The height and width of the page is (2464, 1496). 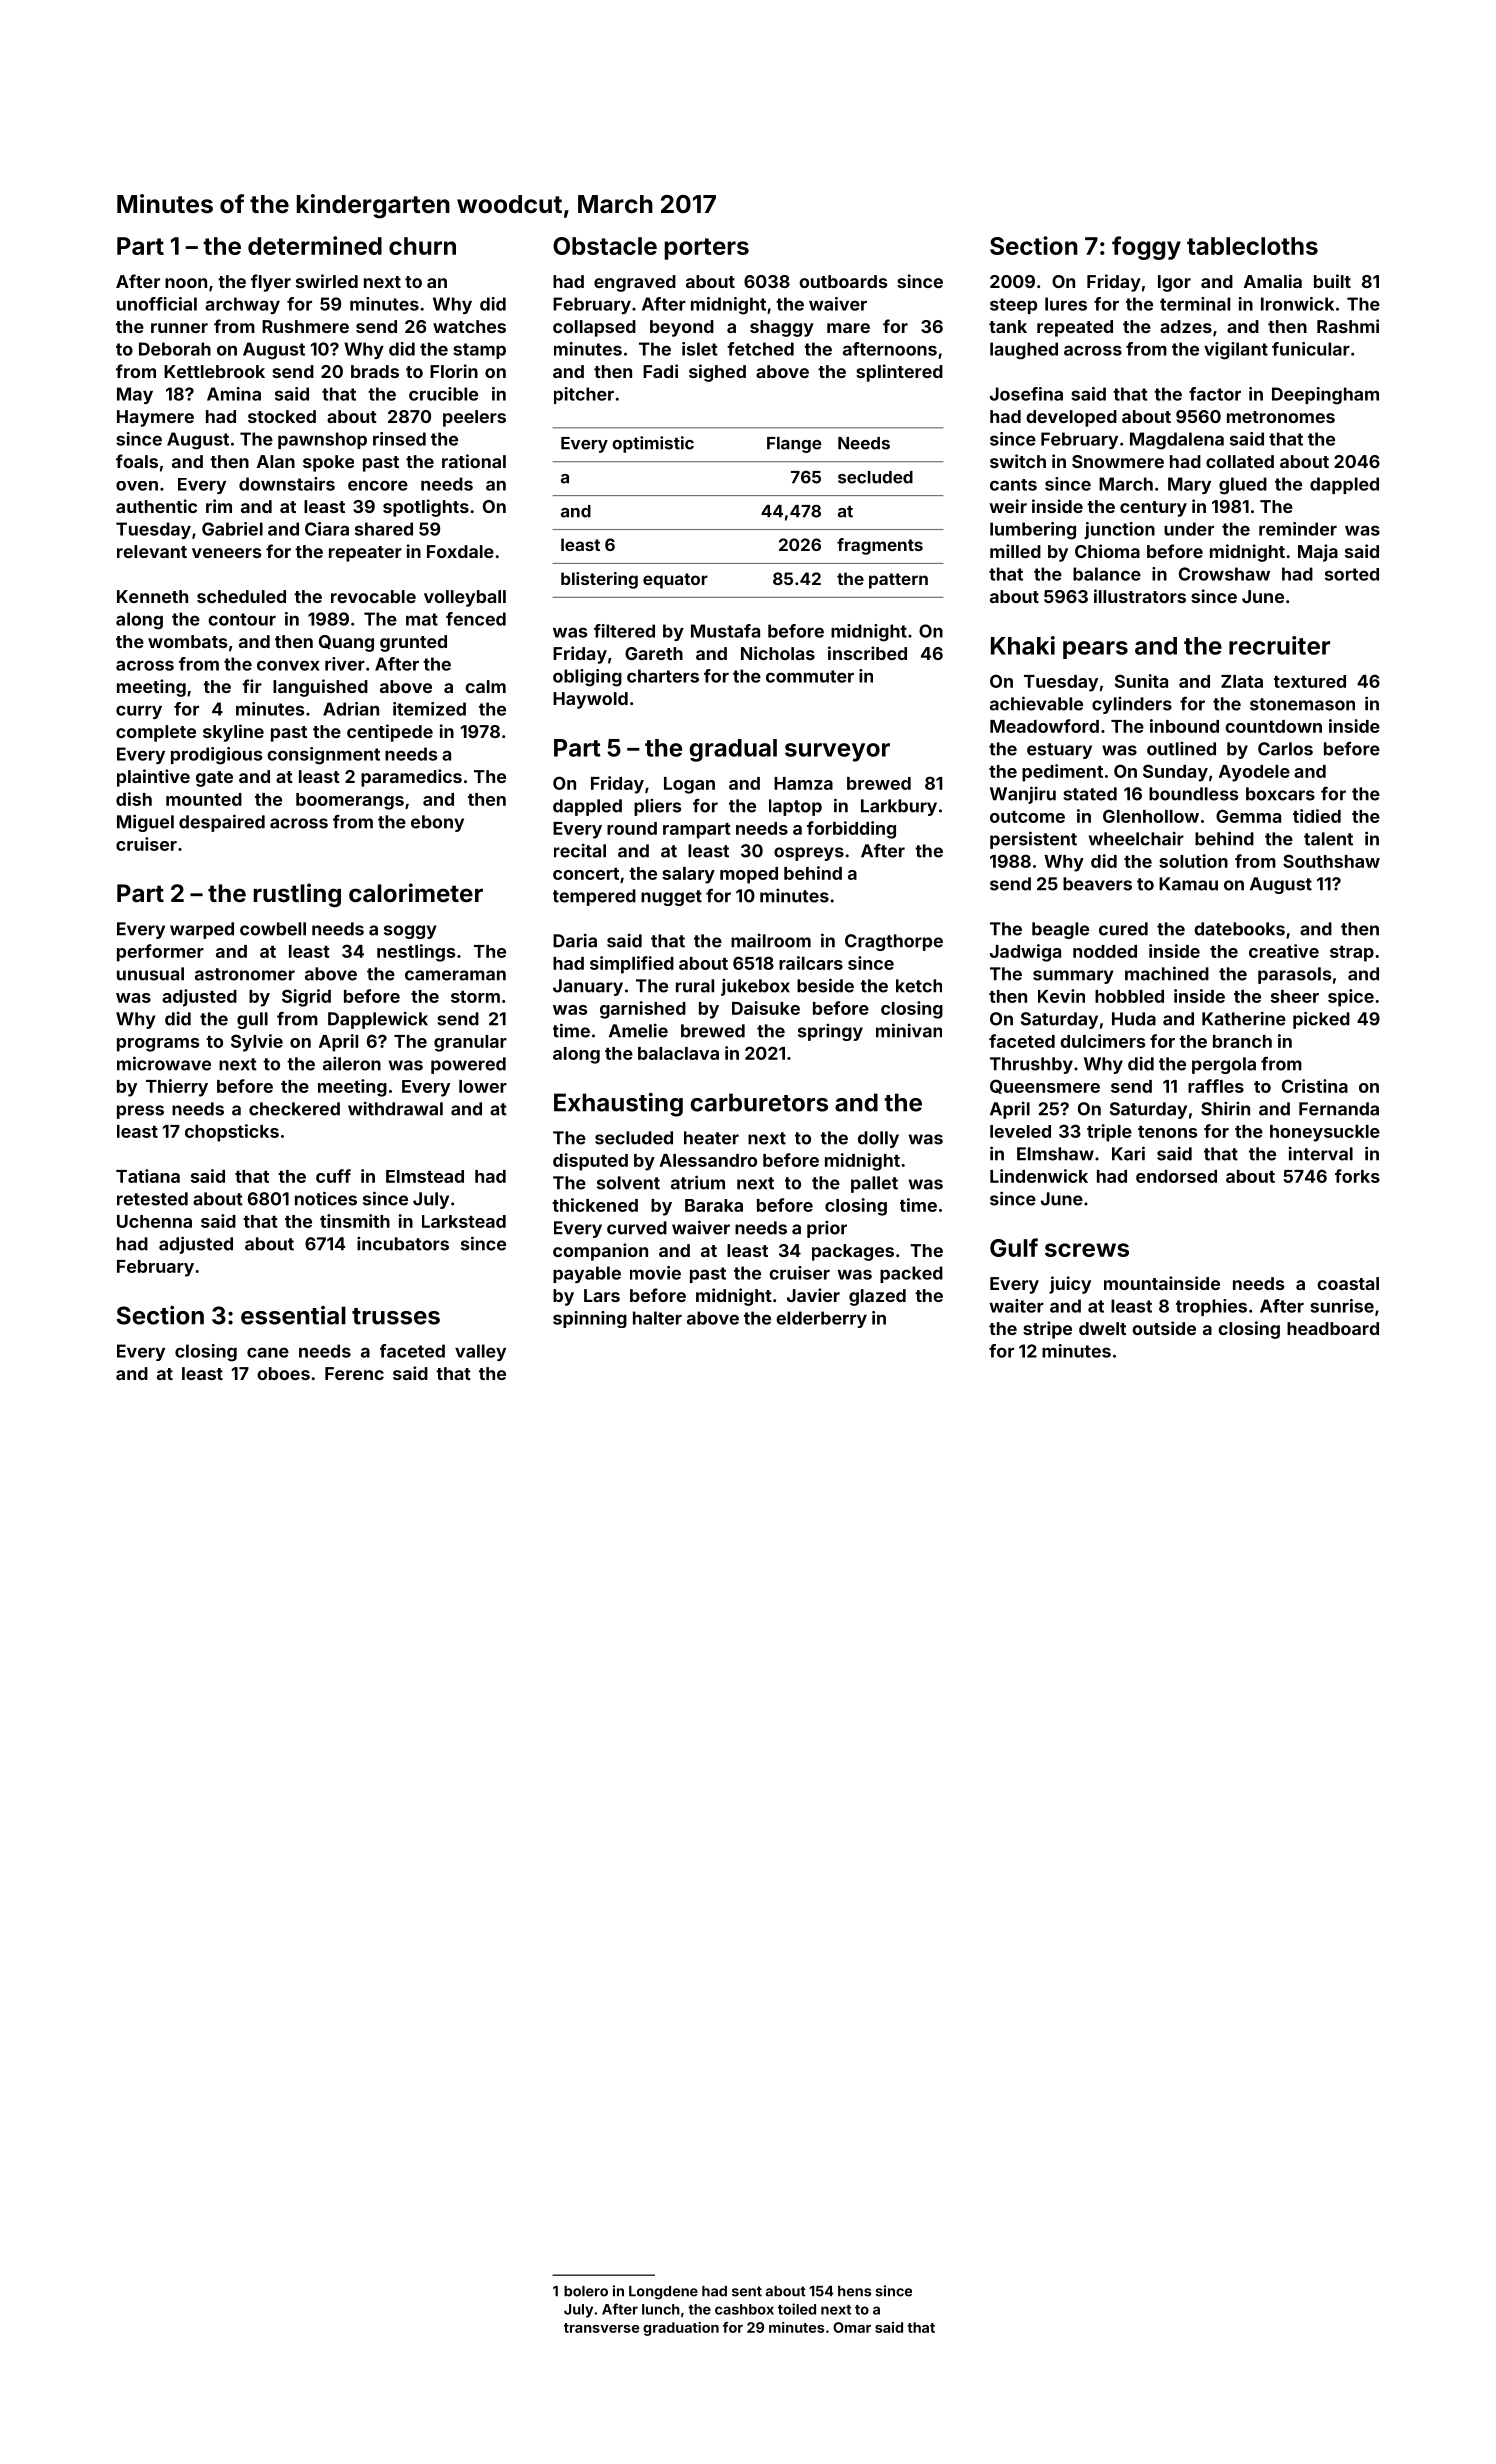 I want to click on Ferenc, so click(x=354, y=1373).
